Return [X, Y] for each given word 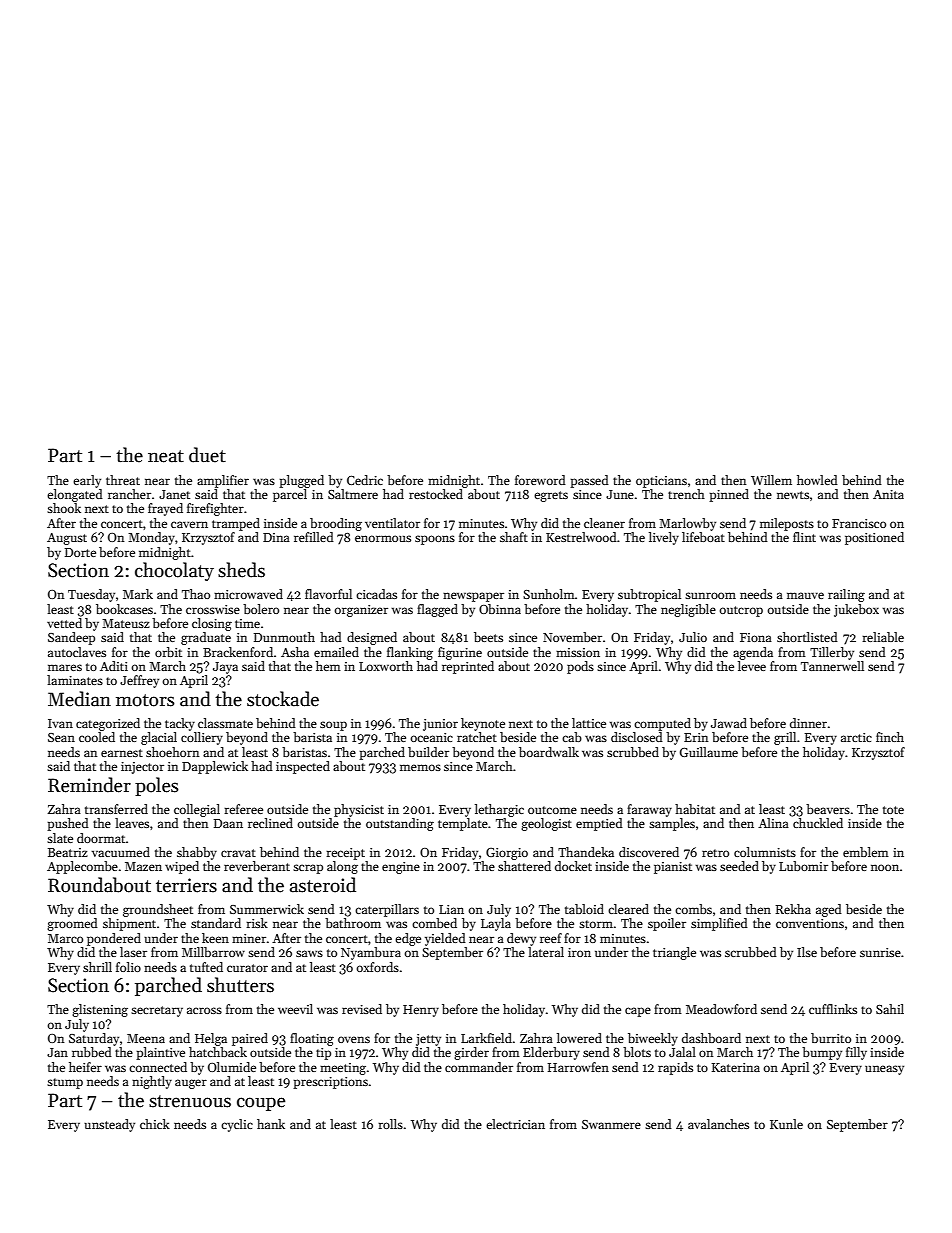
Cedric [365, 480]
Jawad [729, 723]
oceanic [432, 737]
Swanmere [611, 1124]
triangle [674, 953]
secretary [157, 1011]
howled [817, 480]
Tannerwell [832, 666]
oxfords [378, 967]
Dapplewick [215, 767]
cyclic [237, 1125]
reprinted [468, 667]
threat [123, 480]
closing [212, 624]
